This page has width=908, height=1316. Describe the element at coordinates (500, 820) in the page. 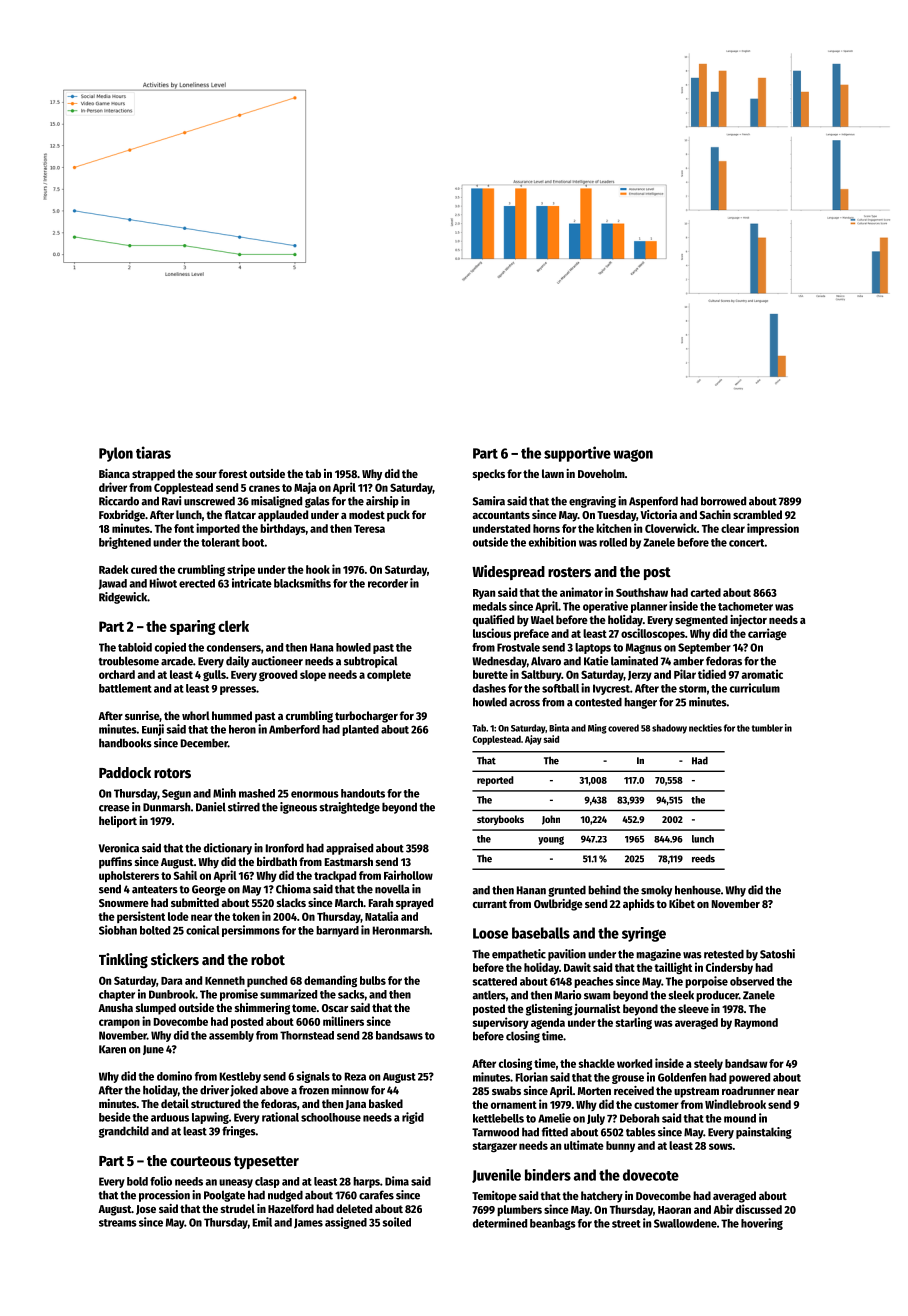

I see `storybooks` at that location.
